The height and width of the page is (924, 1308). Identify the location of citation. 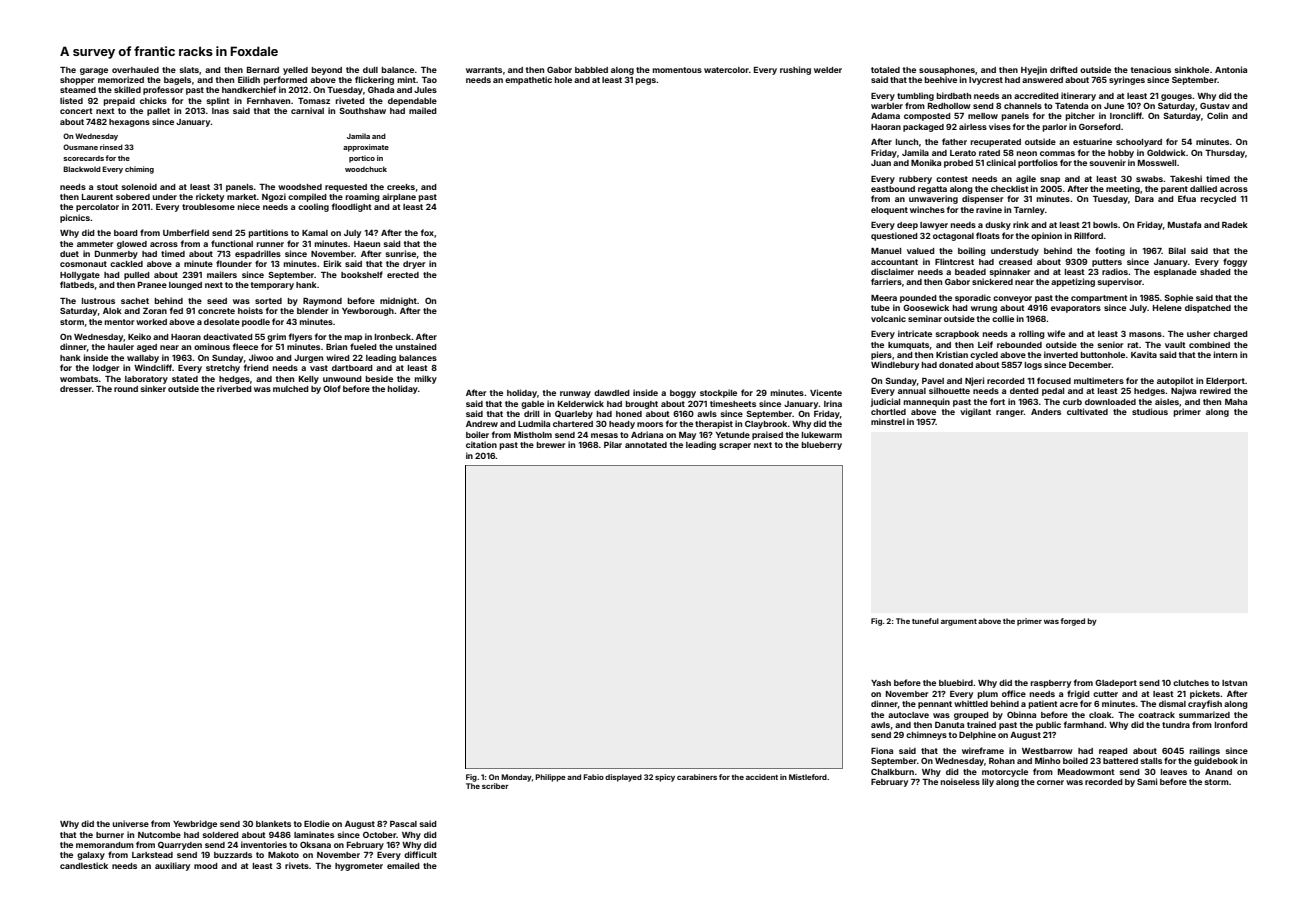
(481, 444).
